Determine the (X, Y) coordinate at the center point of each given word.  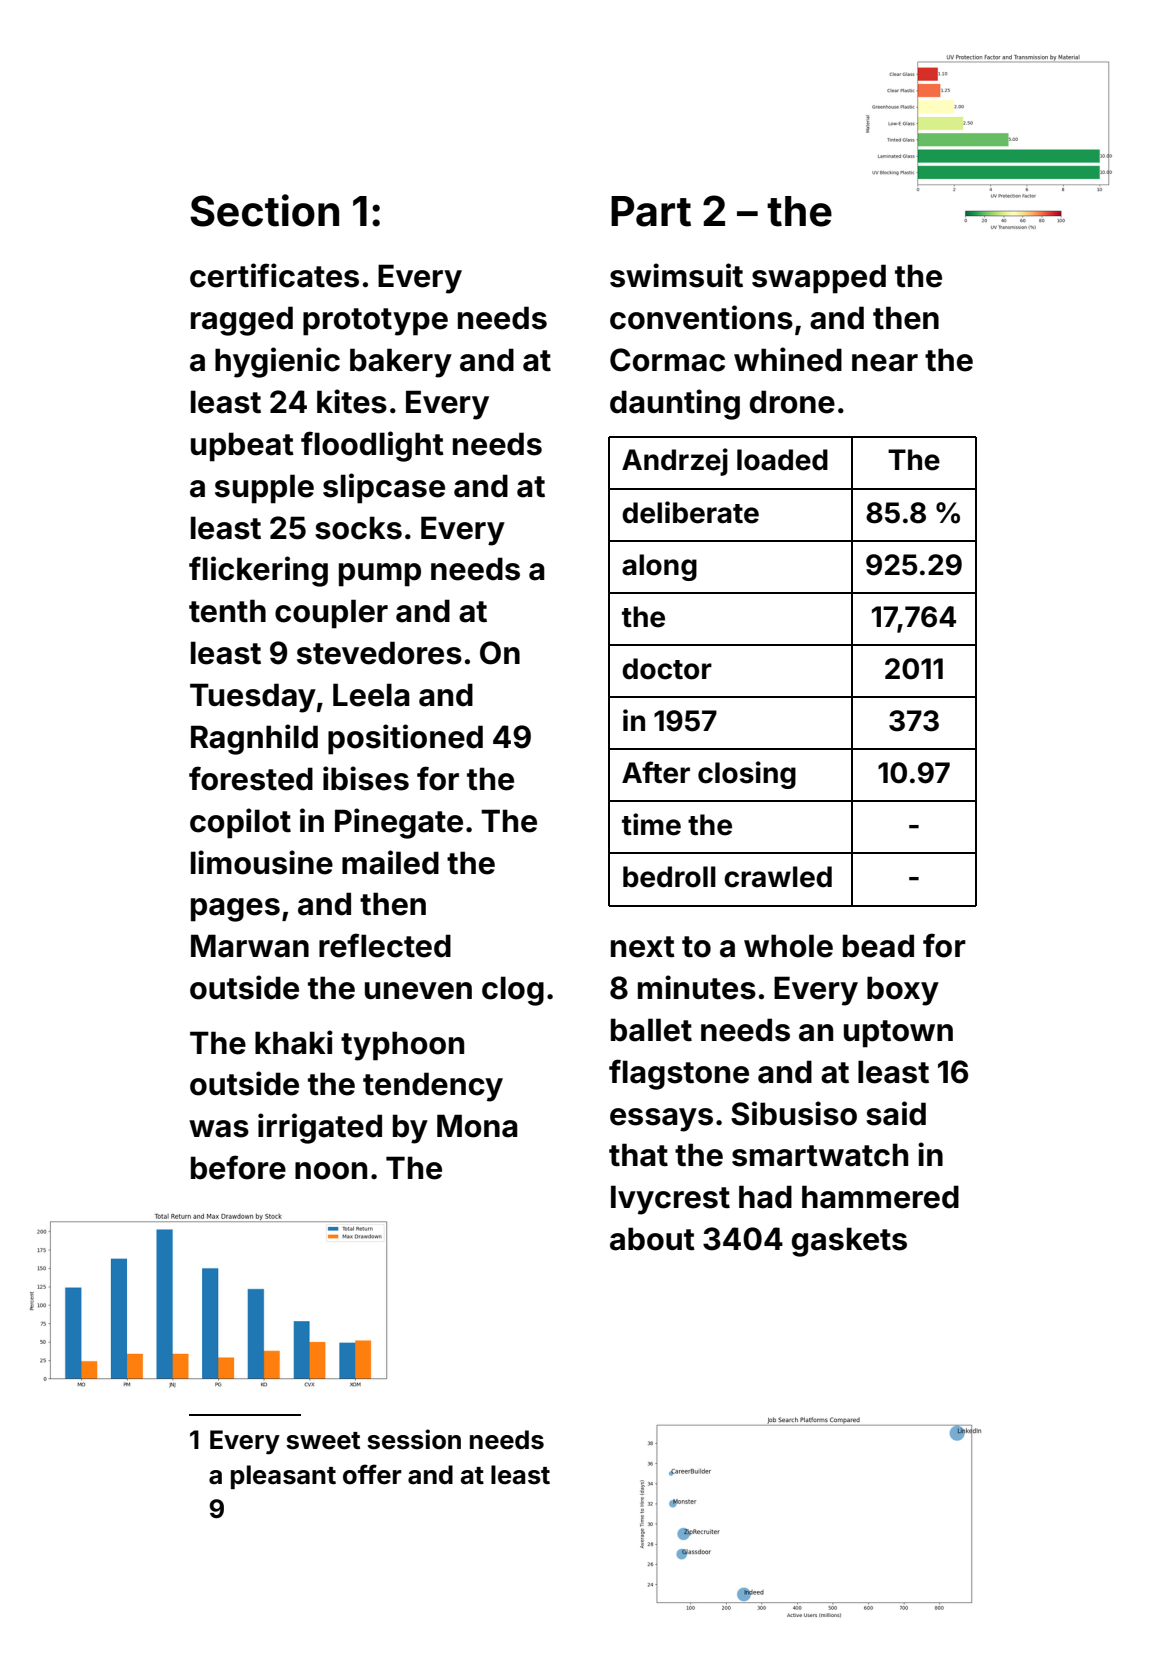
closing (747, 775)
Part (651, 211)
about (652, 1239)
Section (264, 210)
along (659, 567)
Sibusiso (794, 1113)
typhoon (402, 1046)
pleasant (283, 1477)
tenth (227, 611)
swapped (819, 279)
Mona (477, 1126)
